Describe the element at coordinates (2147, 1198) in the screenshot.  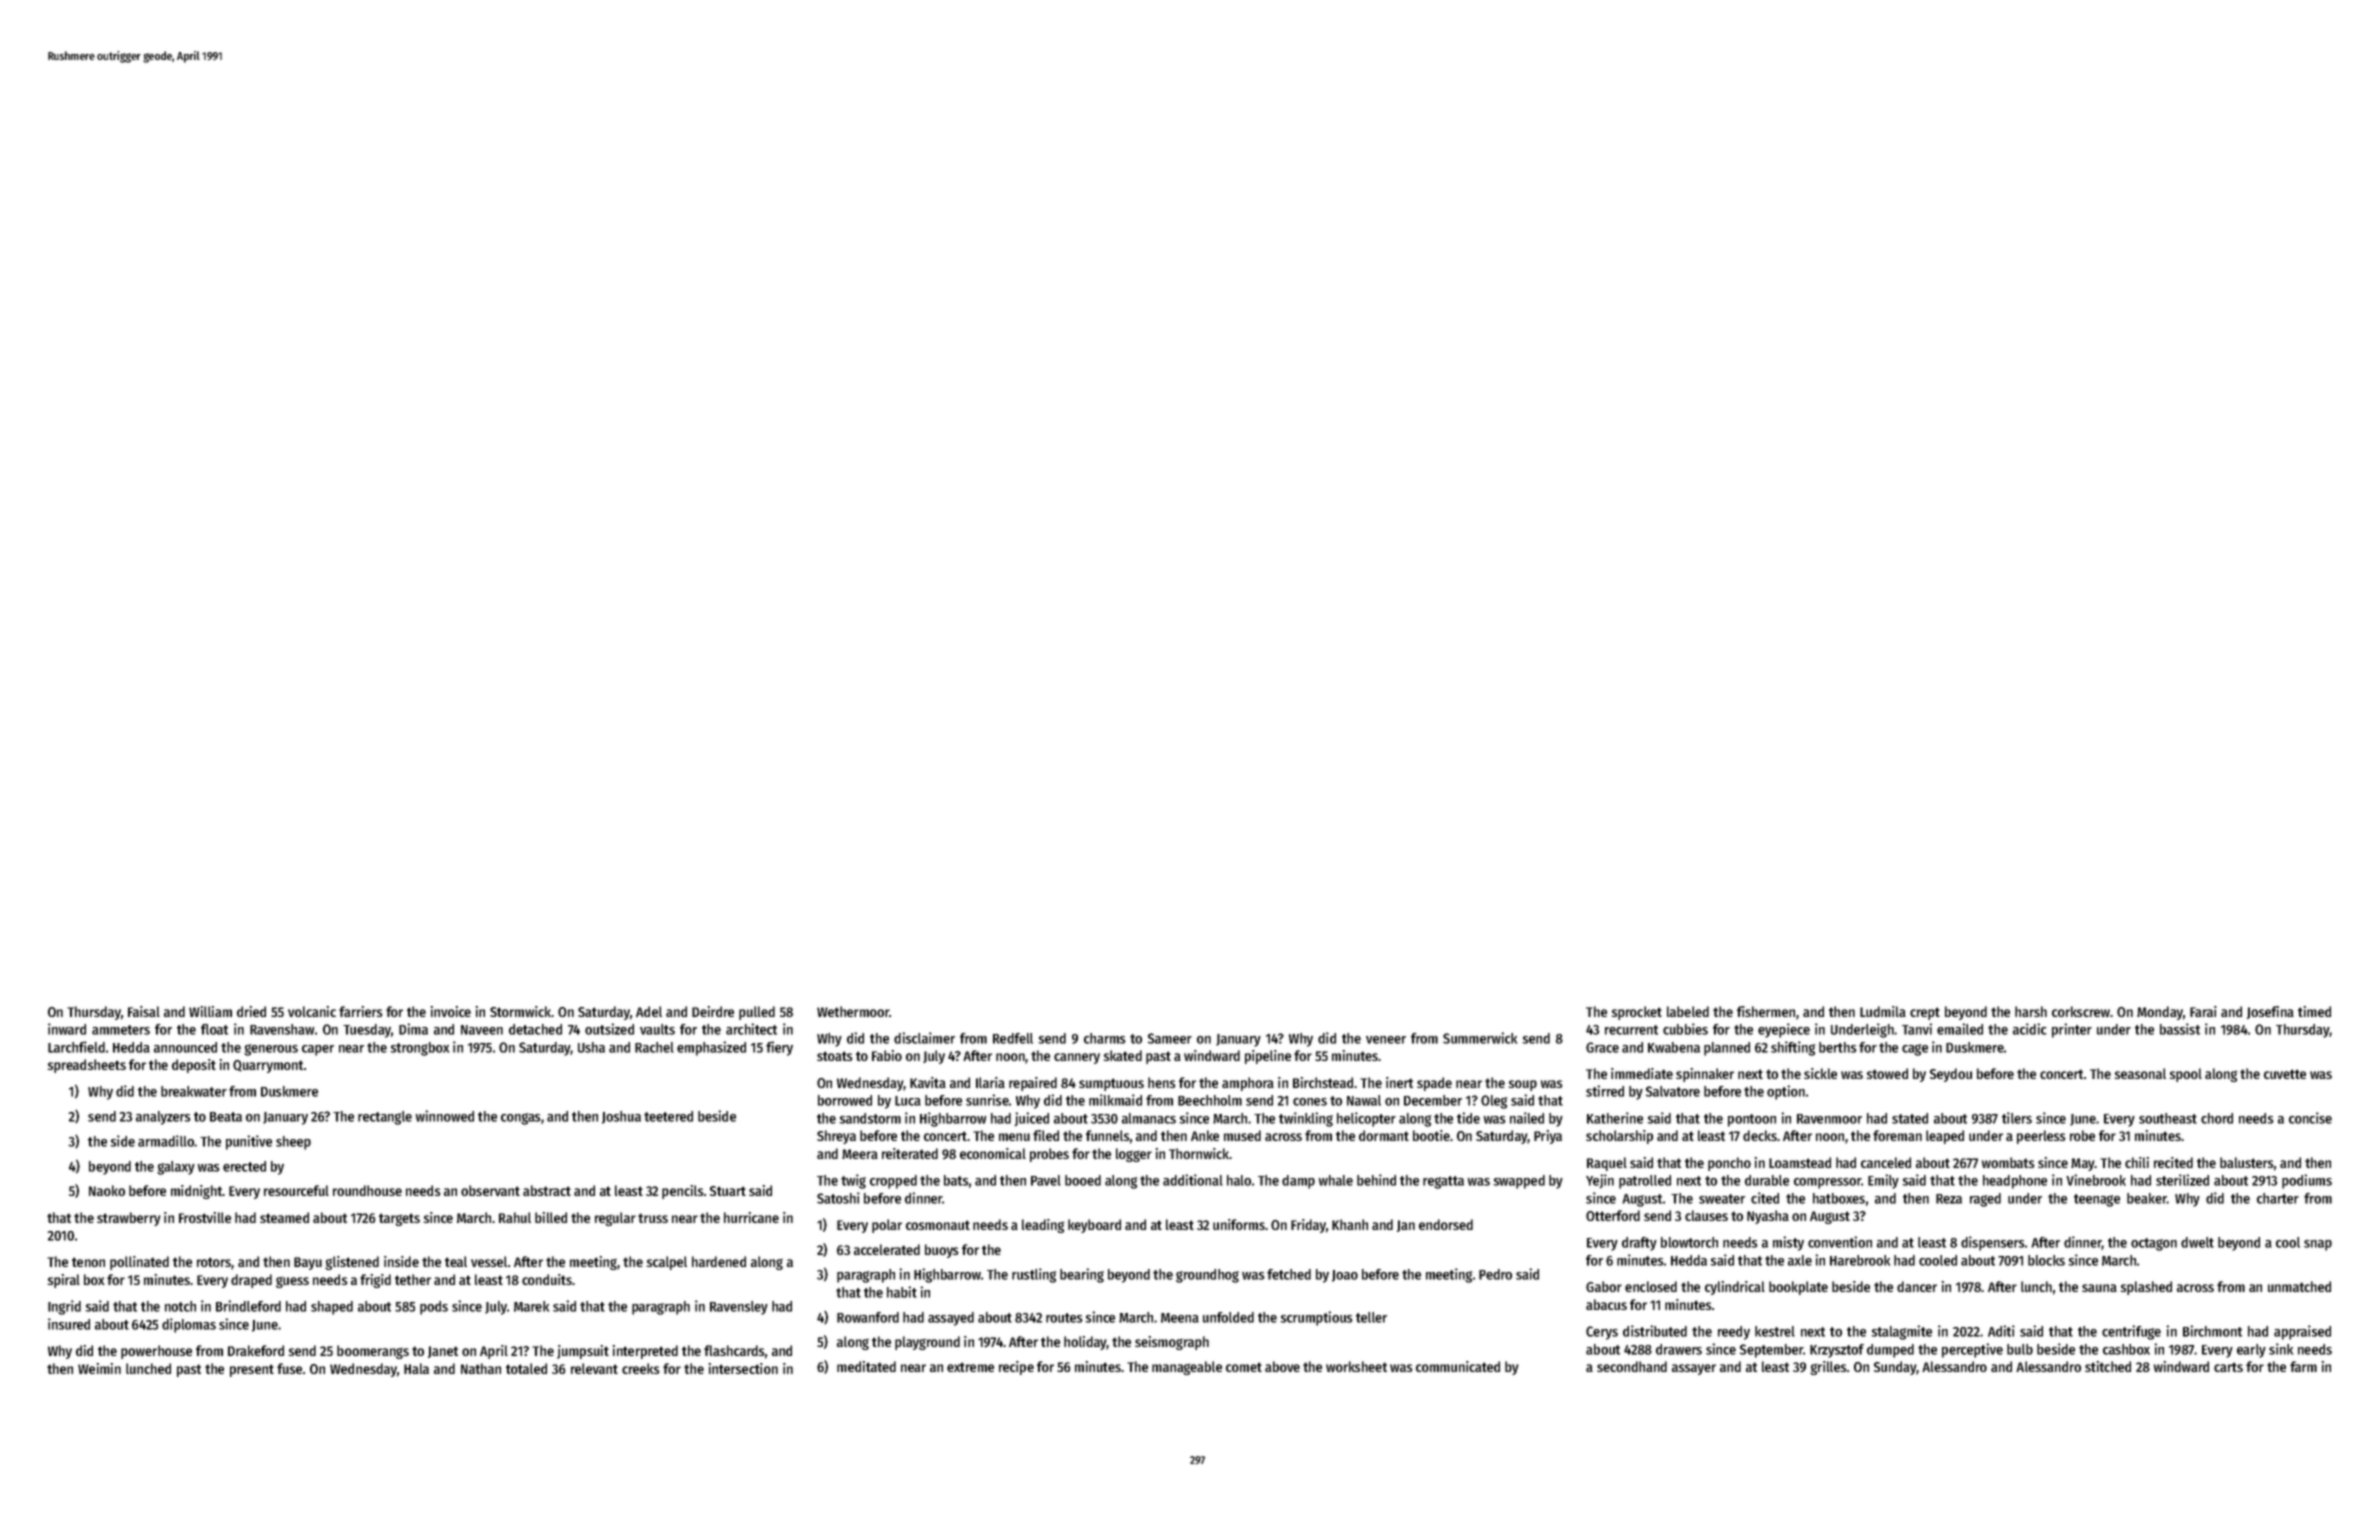
I see `beaker` at that location.
